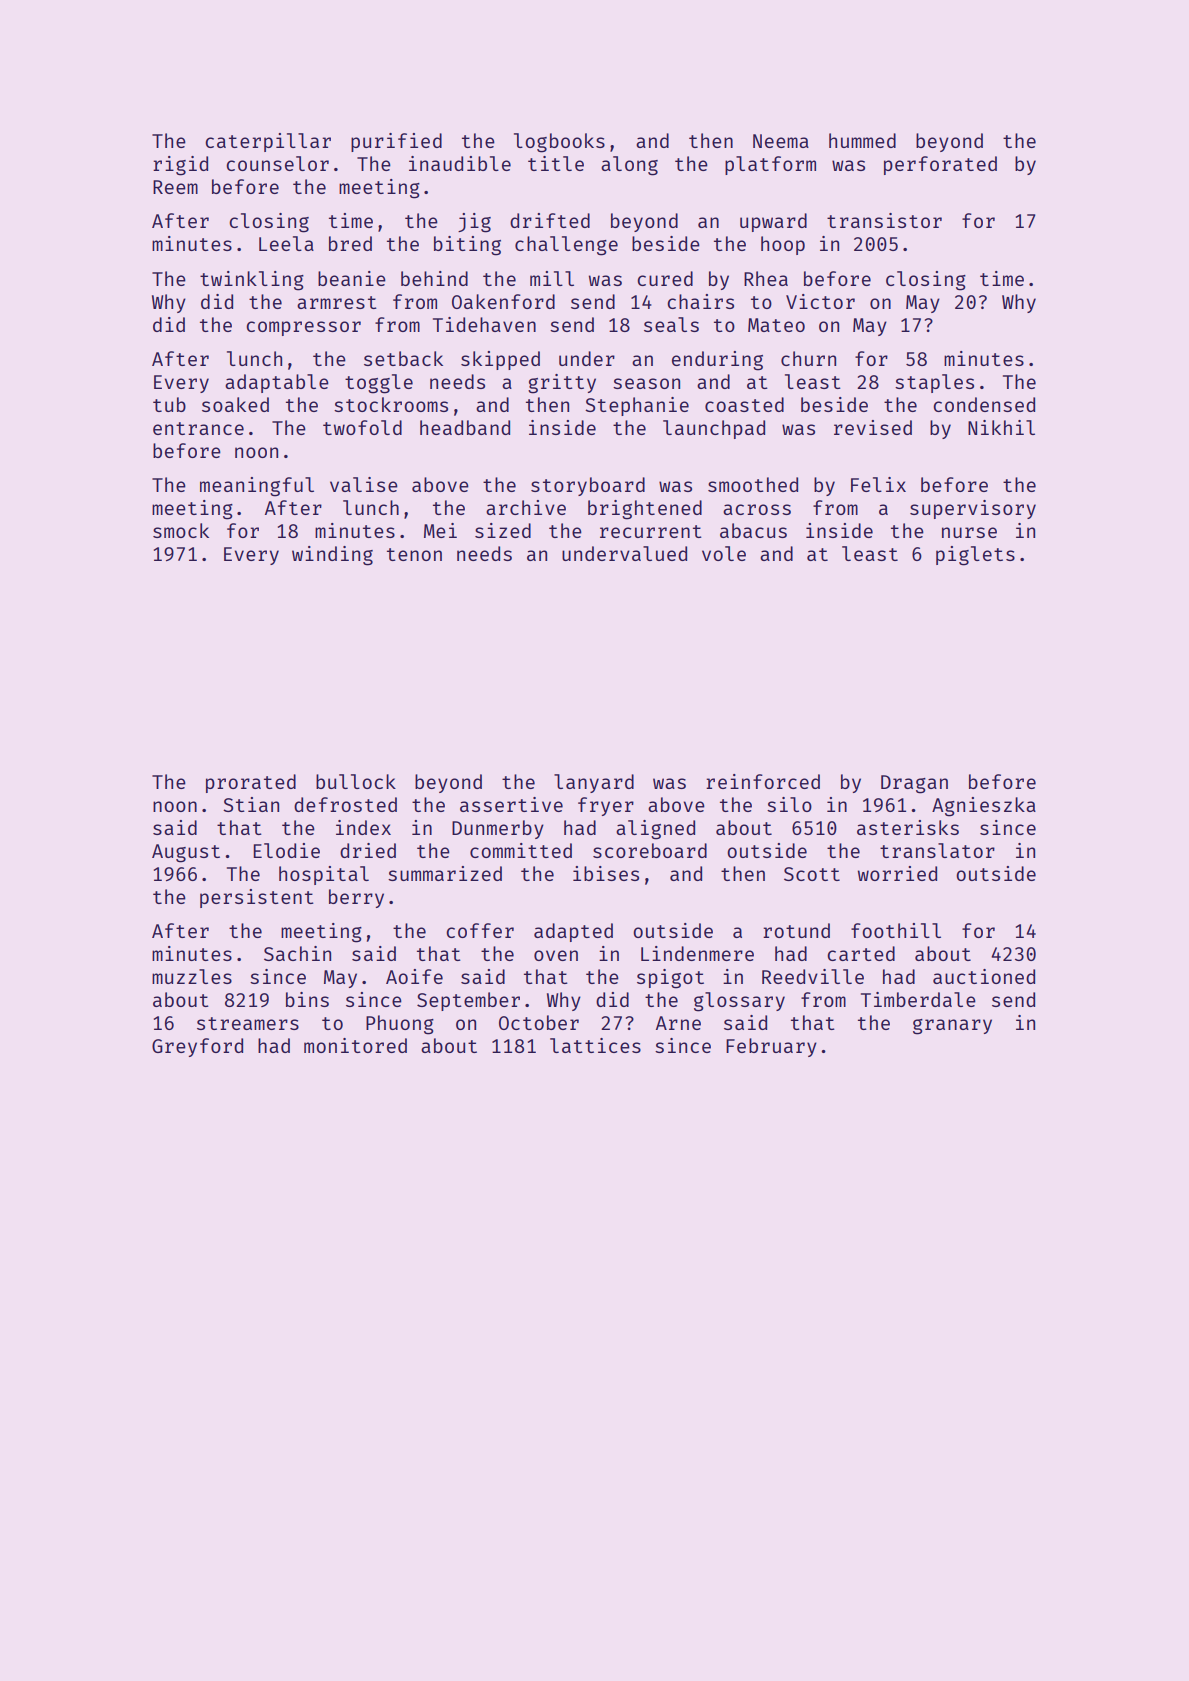  What do you see at coordinates (862, 140) in the page?
I see `hummed` at bounding box center [862, 140].
